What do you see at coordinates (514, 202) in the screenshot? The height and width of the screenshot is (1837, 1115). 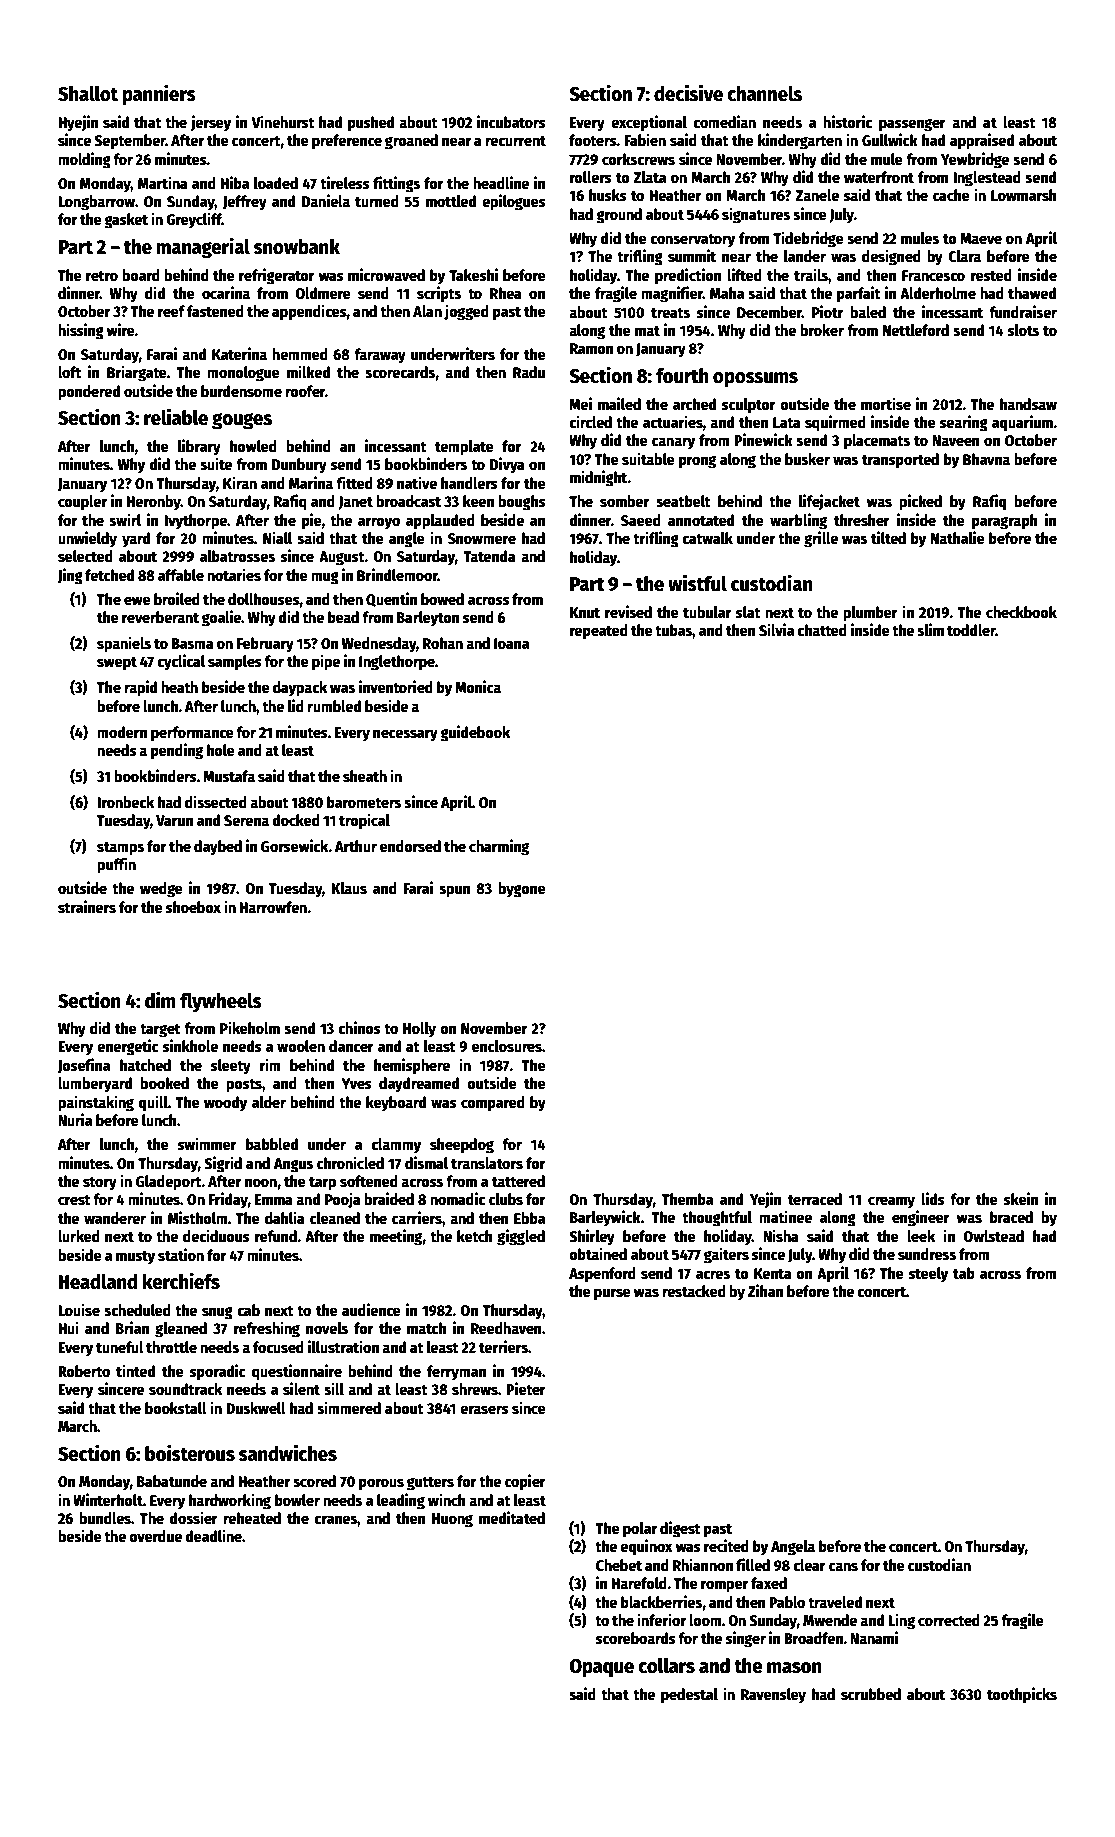 I see `epilogues` at bounding box center [514, 202].
